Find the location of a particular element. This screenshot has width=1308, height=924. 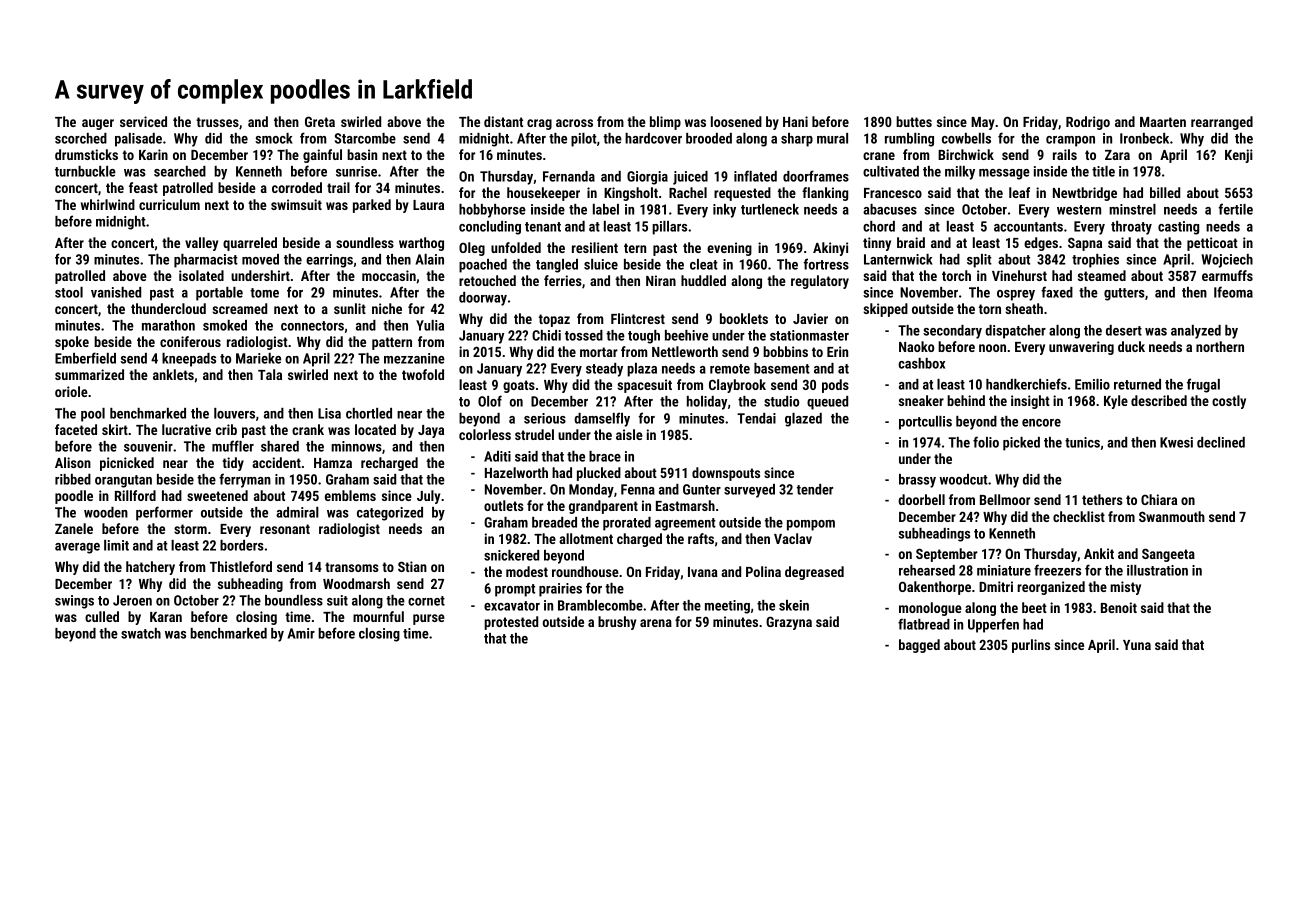

crank is located at coordinates (308, 429).
